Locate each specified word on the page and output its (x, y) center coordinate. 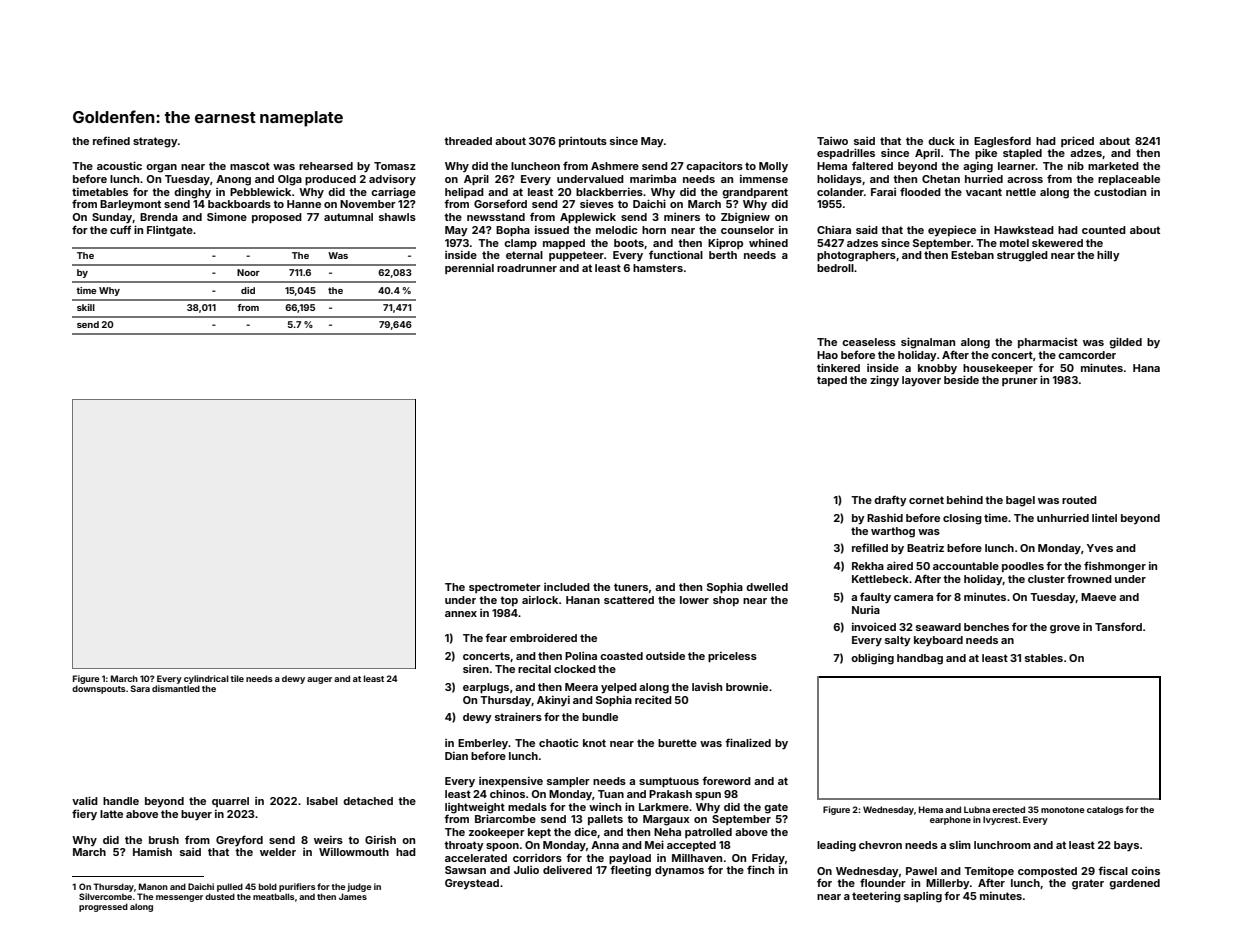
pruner (1020, 382)
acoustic (119, 165)
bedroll (835, 268)
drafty (890, 501)
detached (368, 801)
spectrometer (505, 588)
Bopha (513, 231)
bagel (1020, 501)
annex (461, 614)
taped (832, 381)
